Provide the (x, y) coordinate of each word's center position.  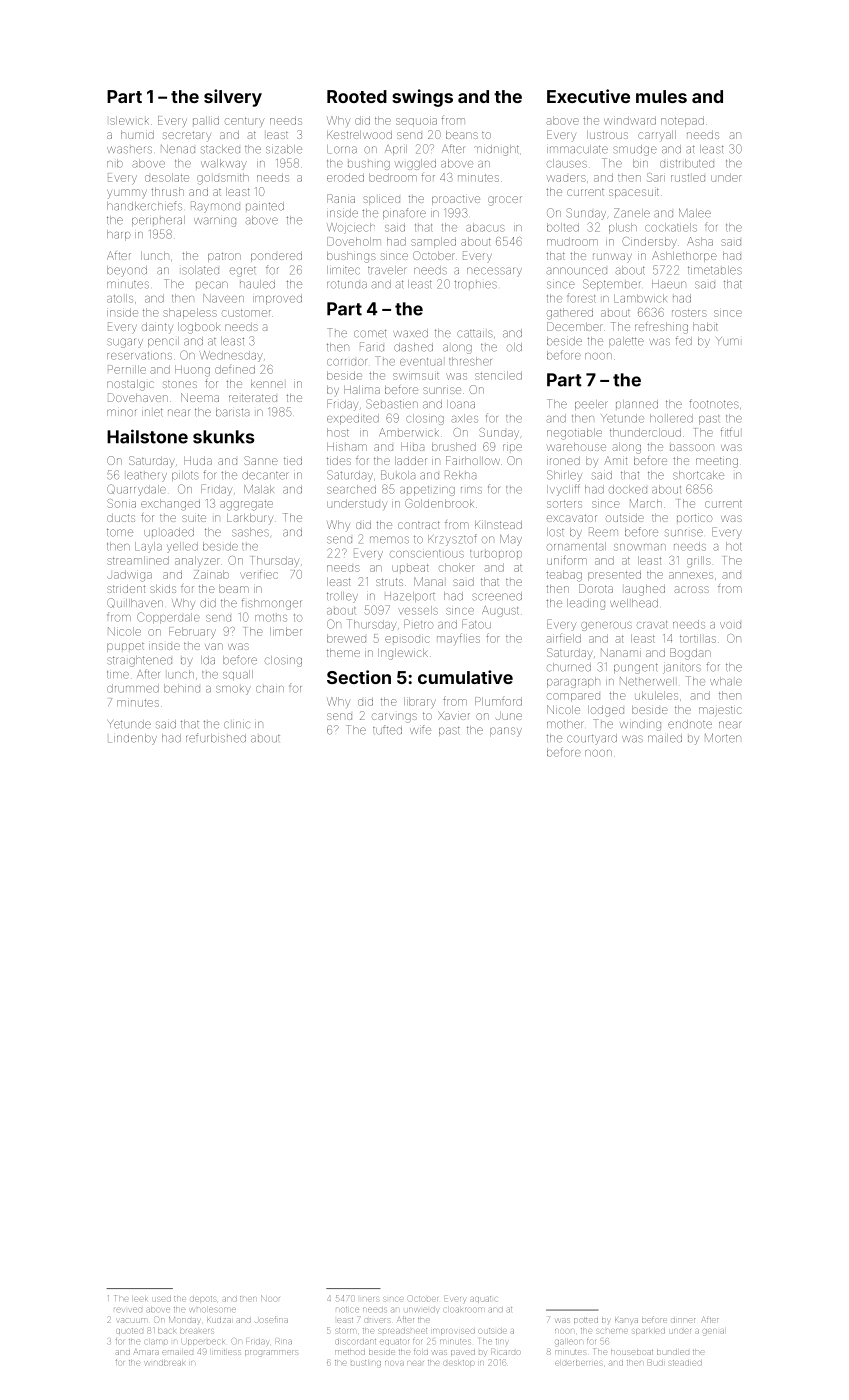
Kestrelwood (359, 134)
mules (661, 96)
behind (182, 688)
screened (497, 596)
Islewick (129, 120)
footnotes (714, 404)
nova (394, 1363)
